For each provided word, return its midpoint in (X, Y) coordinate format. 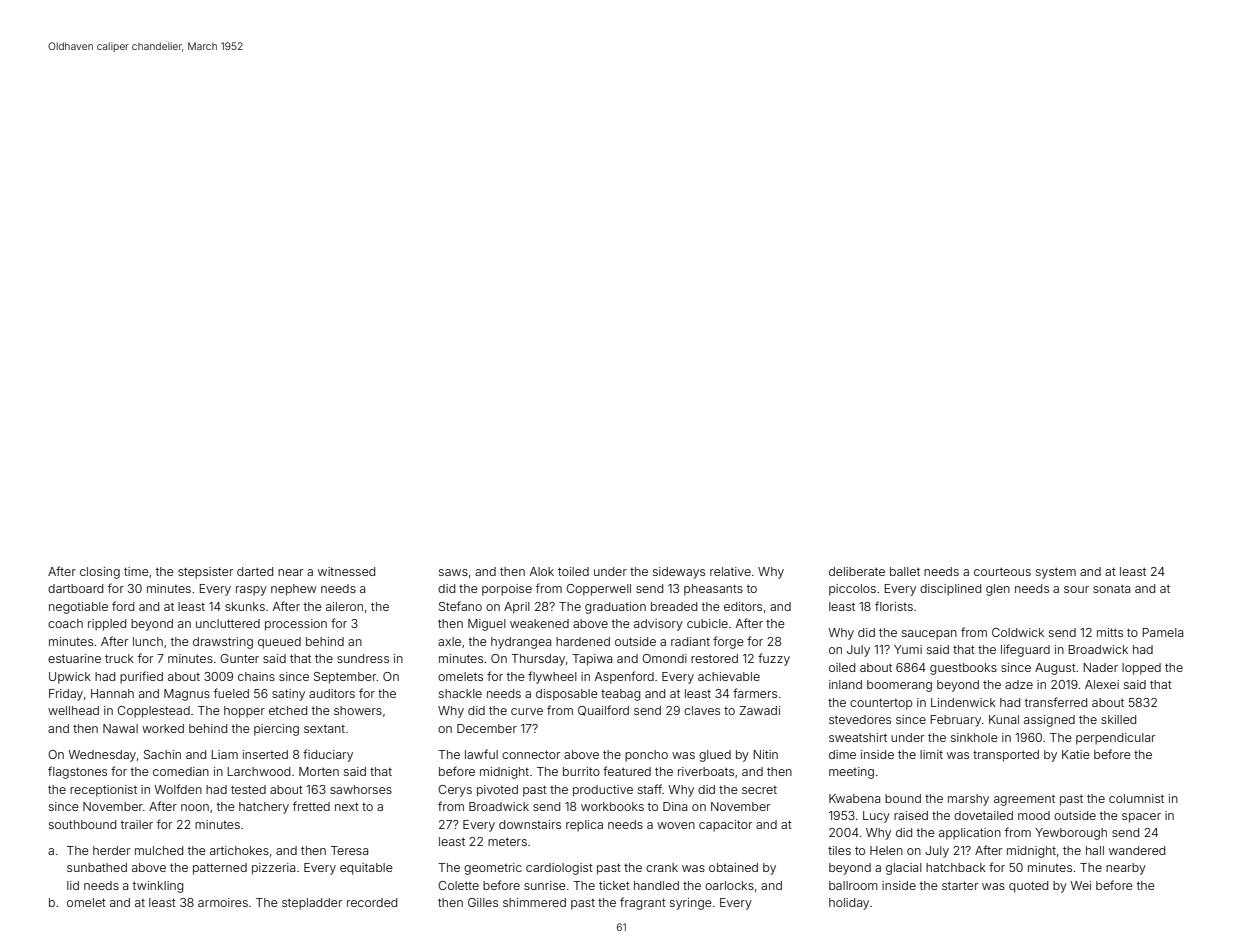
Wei (1080, 885)
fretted (311, 806)
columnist (1136, 798)
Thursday (538, 660)
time (136, 571)
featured (627, 771)
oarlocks (729, 885)
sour (1076, 589)
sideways (679, 573)
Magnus (187, 695)
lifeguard (1025, 650)
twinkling (158, 887)
